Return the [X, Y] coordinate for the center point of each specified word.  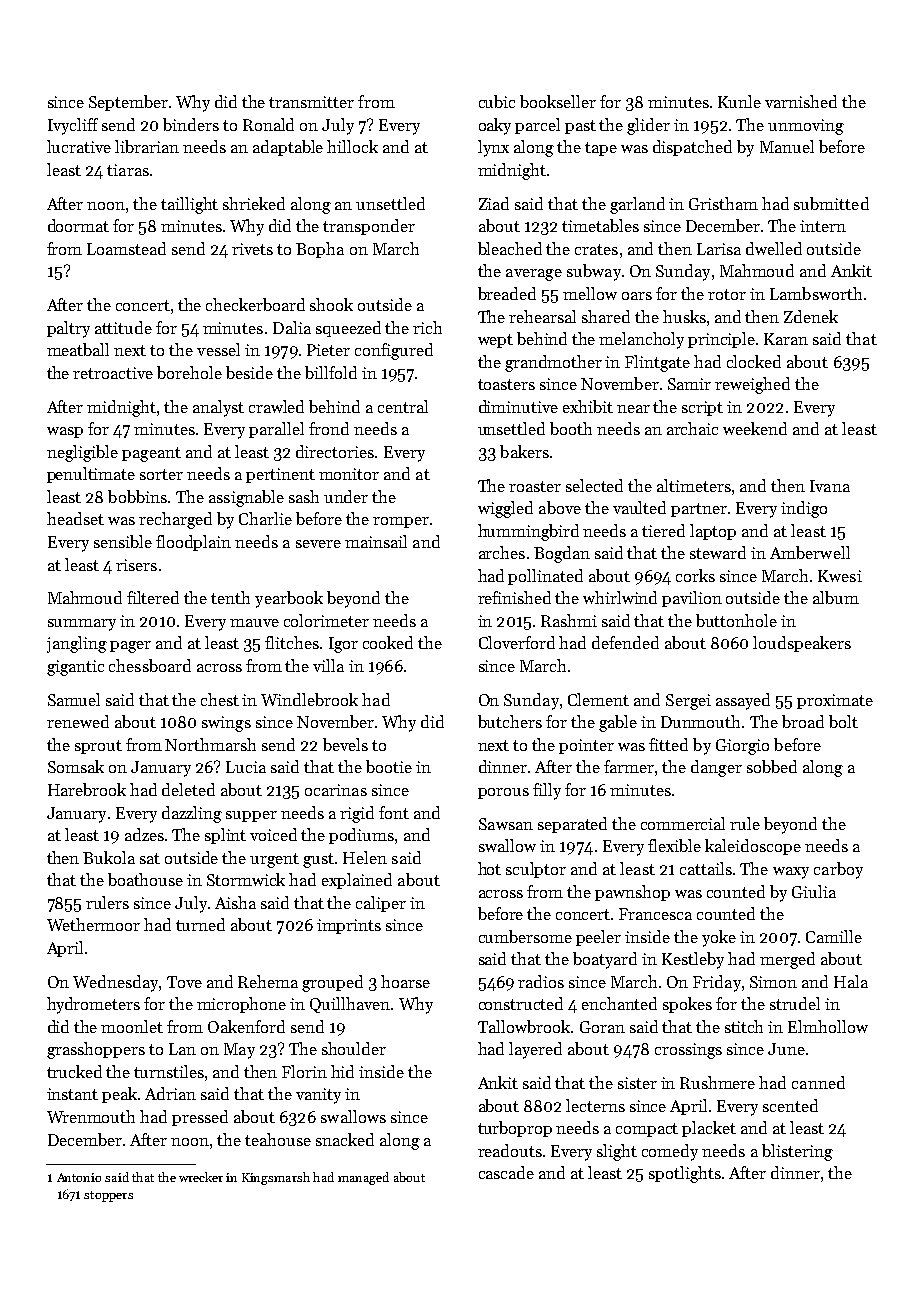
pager [130, 647]
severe [318, 544]
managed [363, 1178]
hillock [352, 146]
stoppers [108, 1196]
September [128, 103]
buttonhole [736, 620]
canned [818, 1082]
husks [684, 316]
